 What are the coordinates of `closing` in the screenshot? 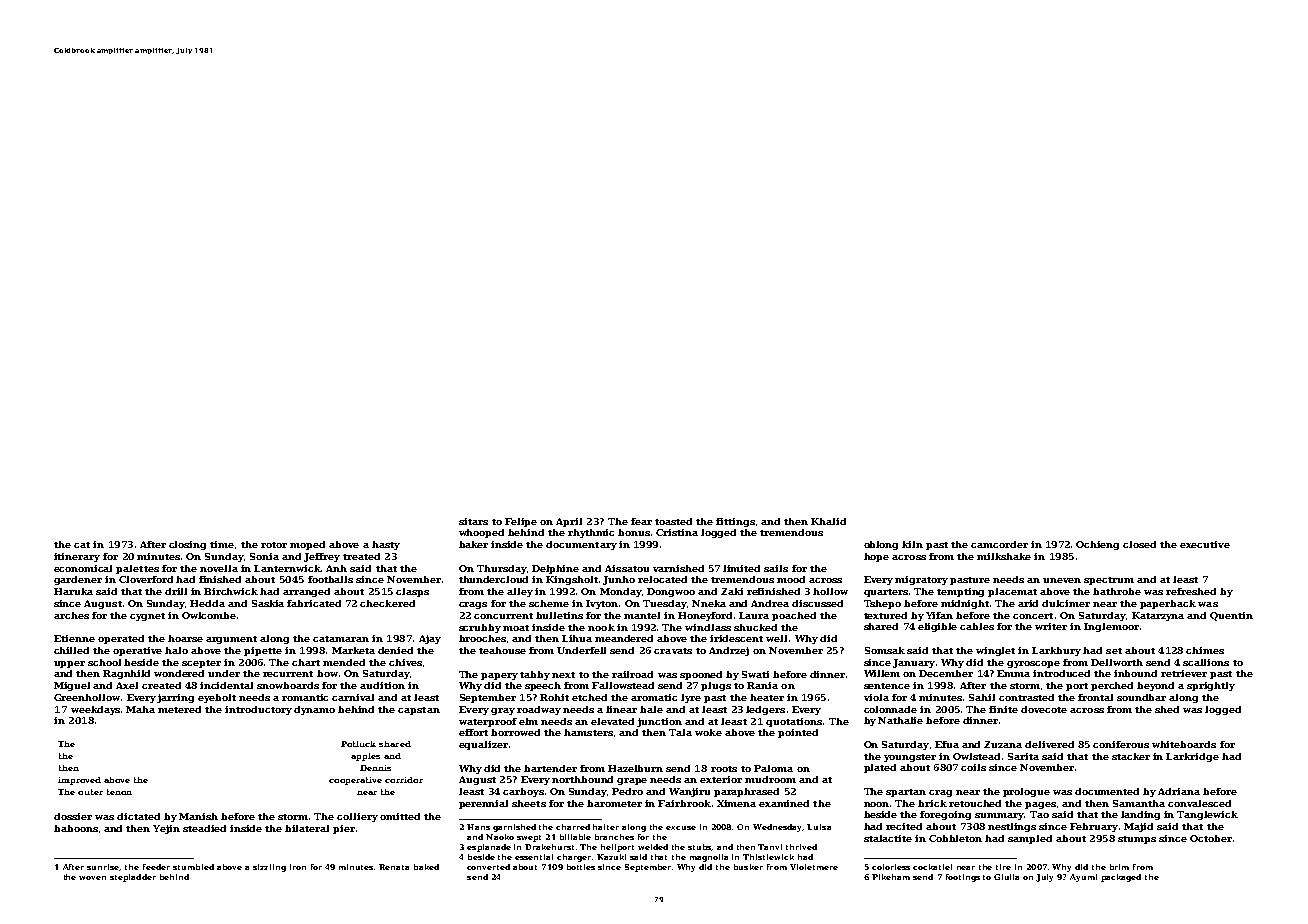 It's located at (187, 545).
